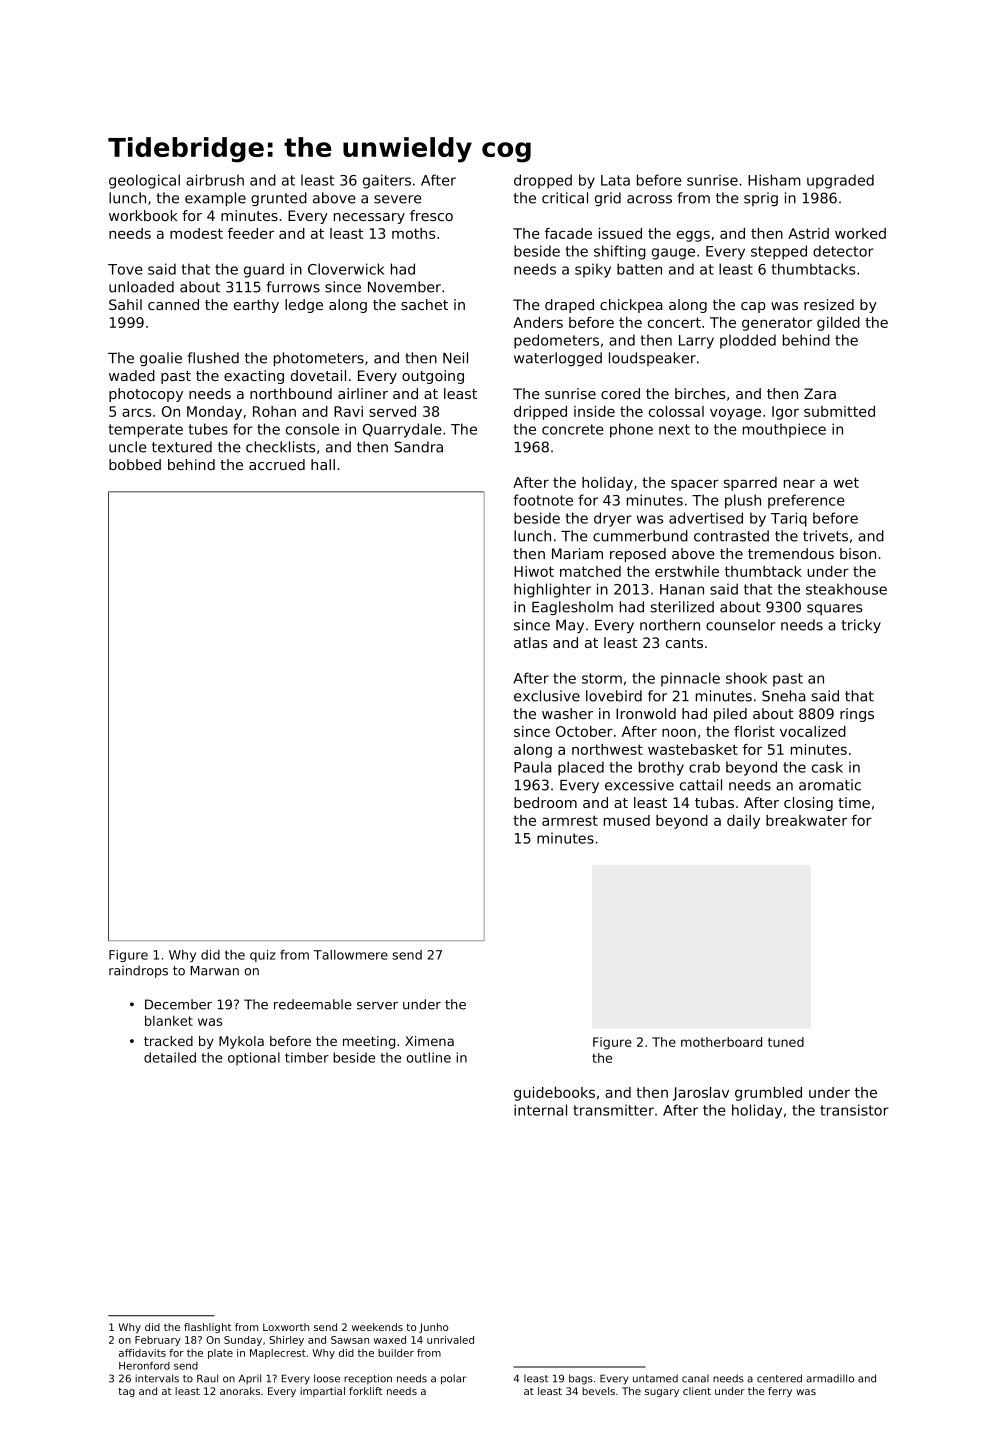 This image has height=1446, width=998. What do you see at coordinates (286, 1327) in the image?
I see `Loxworth` at bounding box center [286, 1327].
